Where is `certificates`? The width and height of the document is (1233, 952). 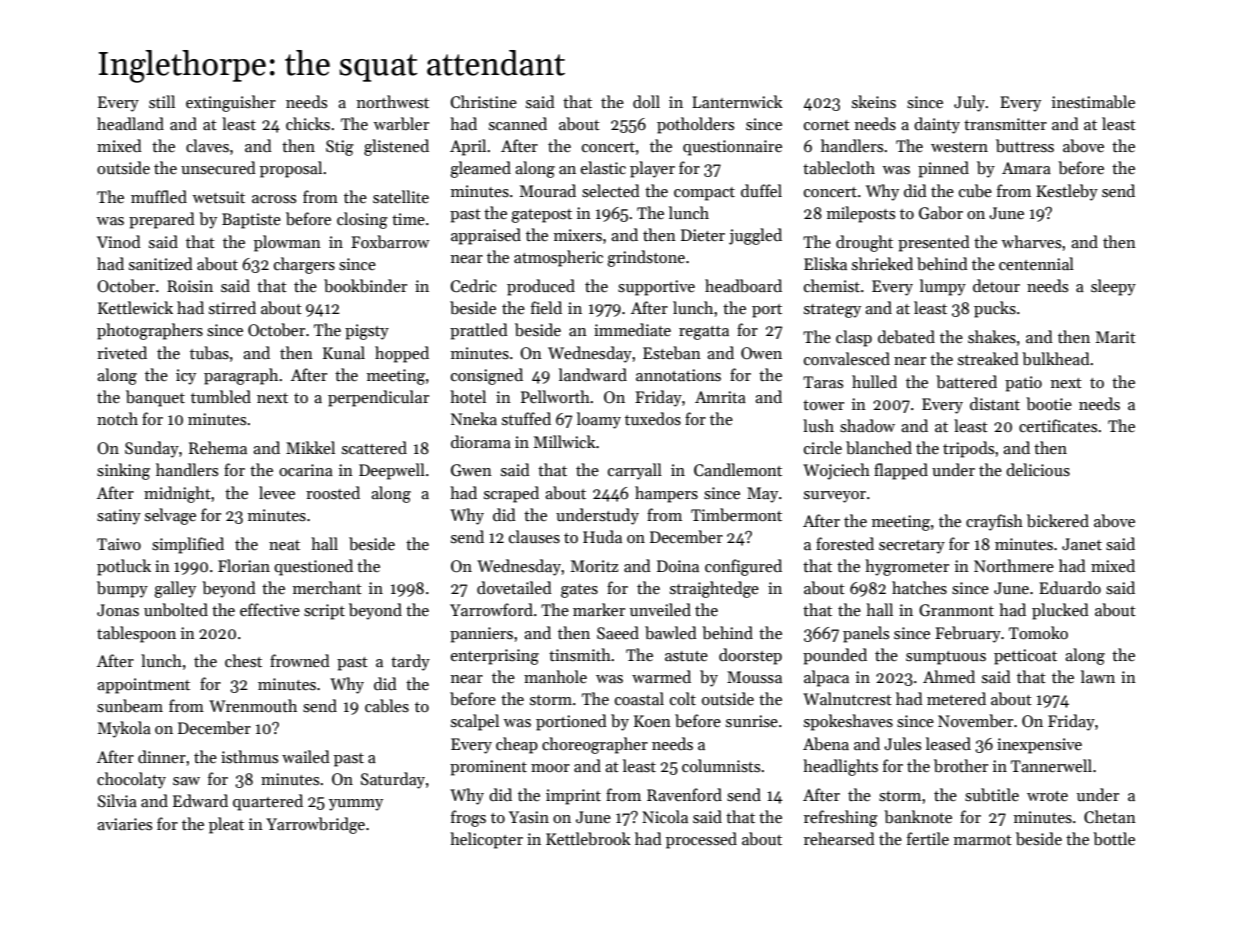 certificates is located at coordinates (1058, 425).
